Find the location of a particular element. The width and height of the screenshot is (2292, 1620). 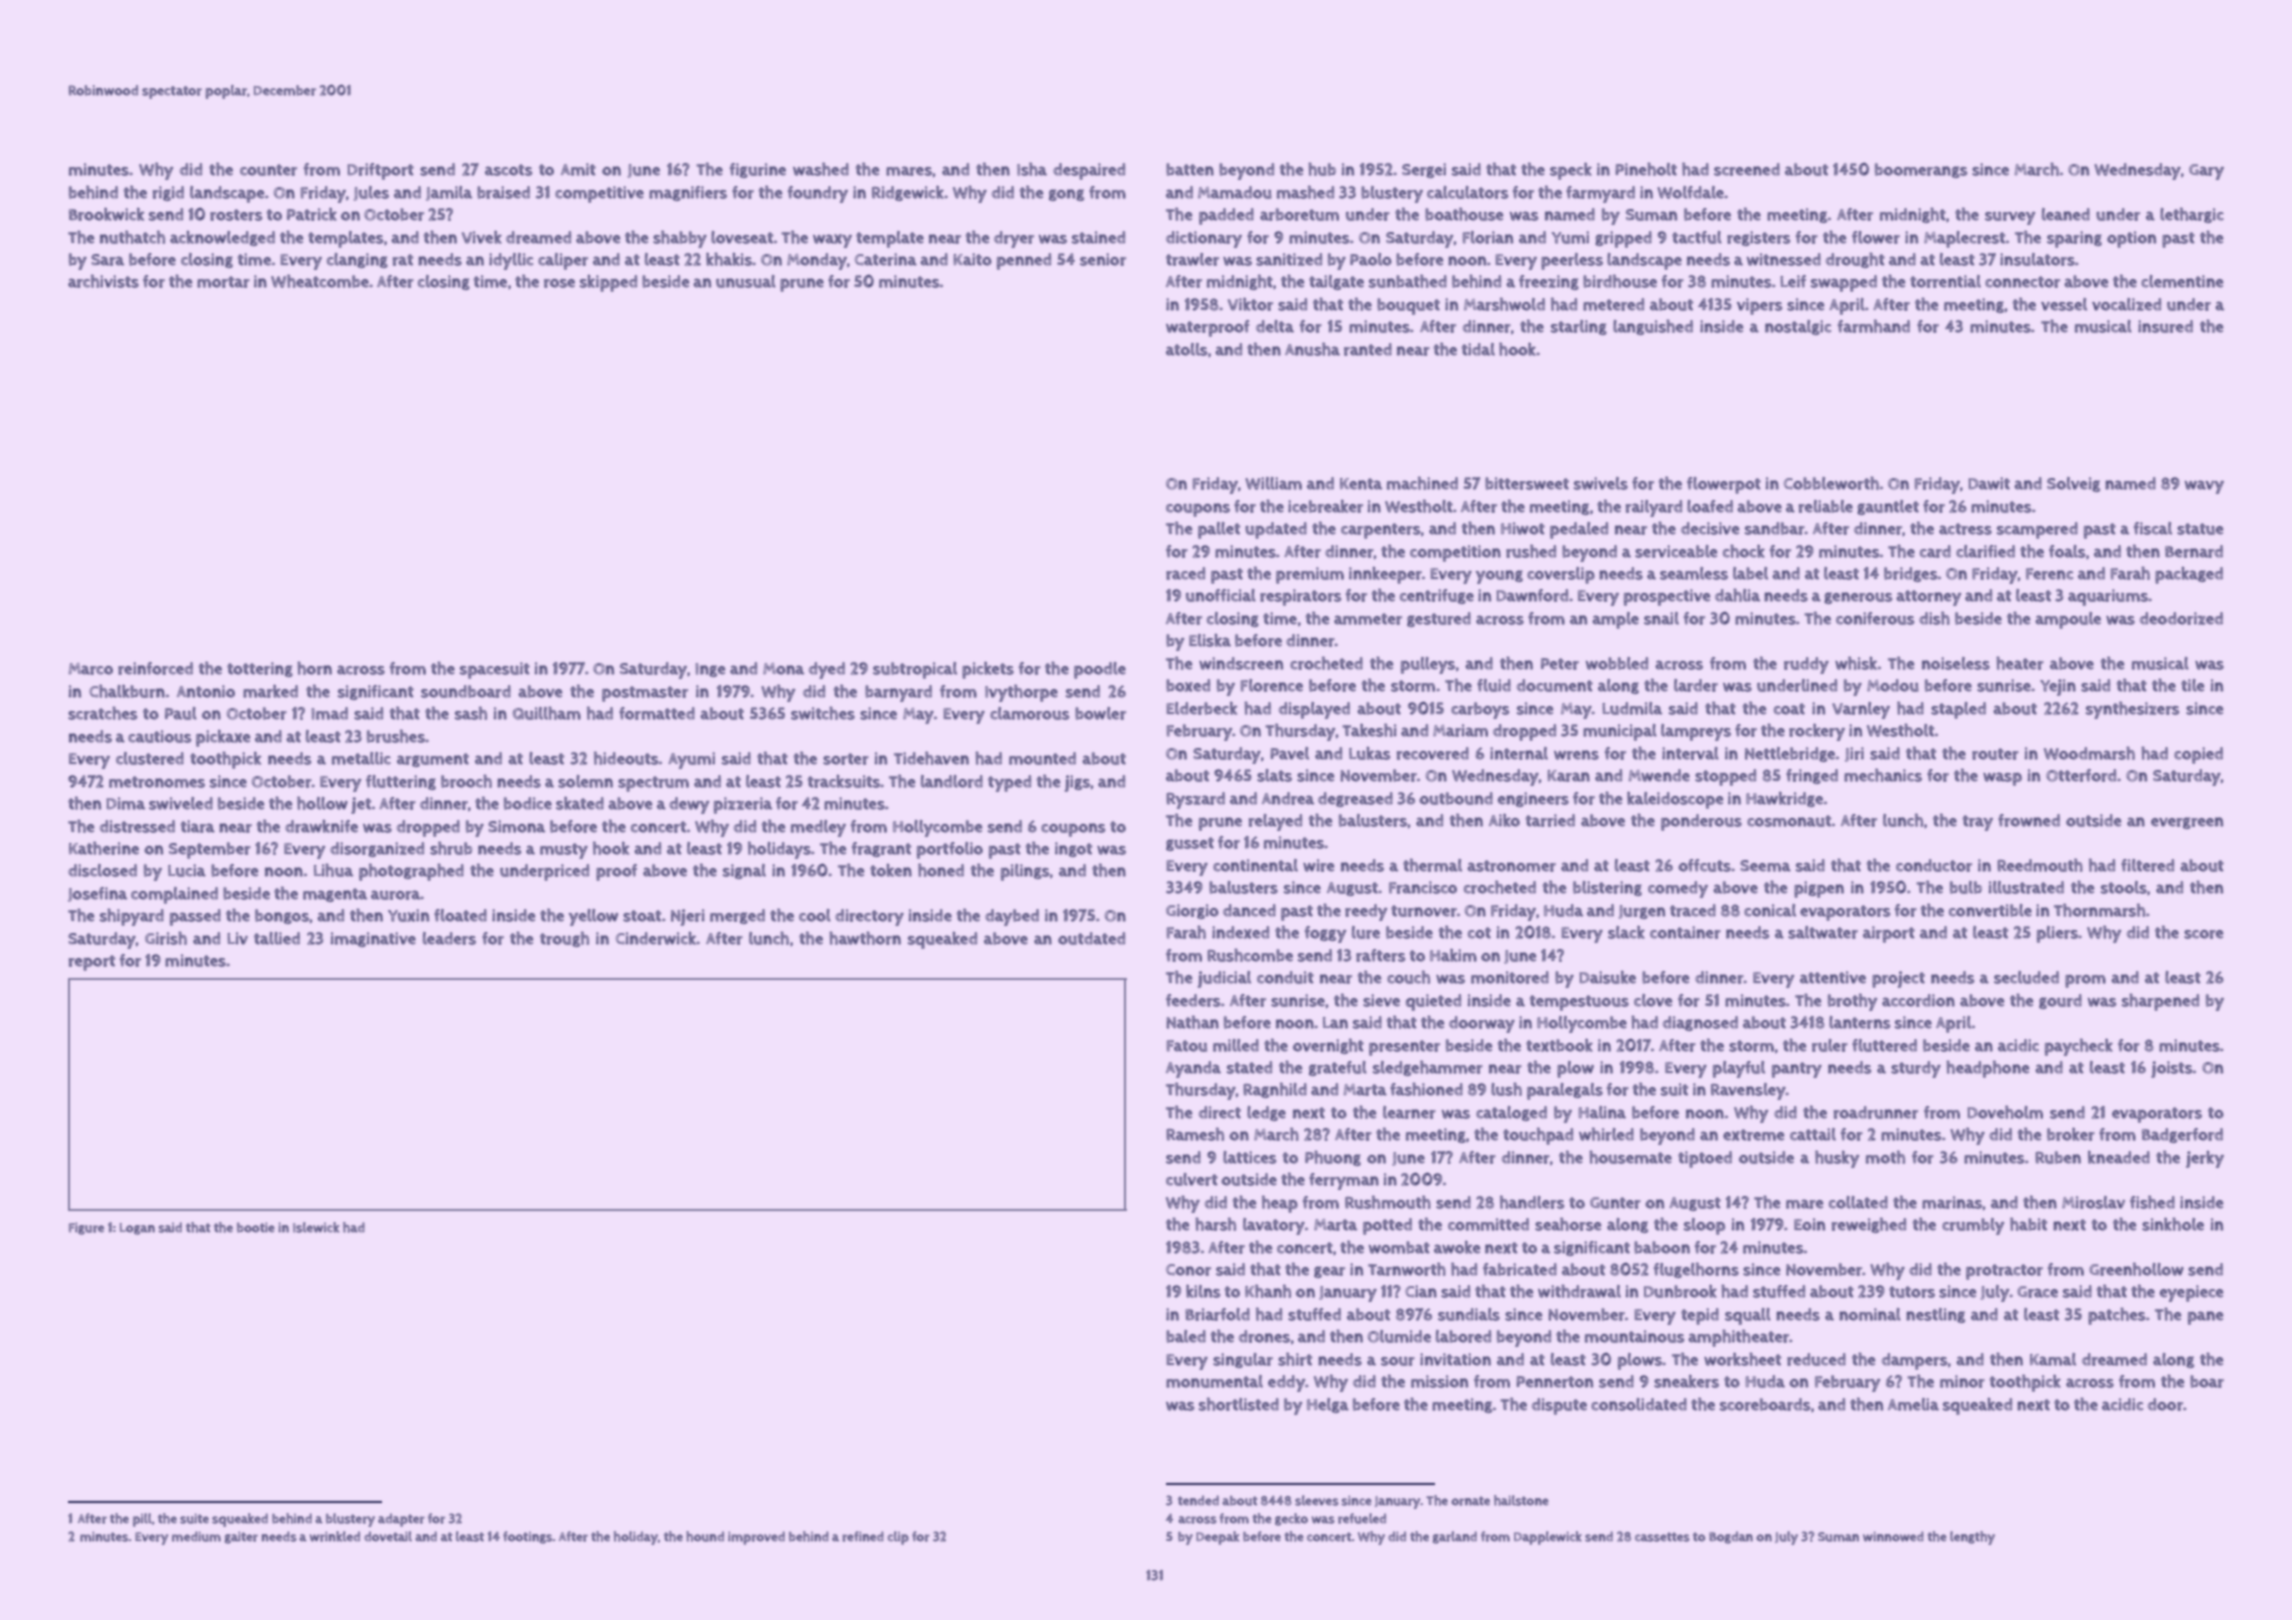

Fatou is located at coordinates (1187, 1046).
